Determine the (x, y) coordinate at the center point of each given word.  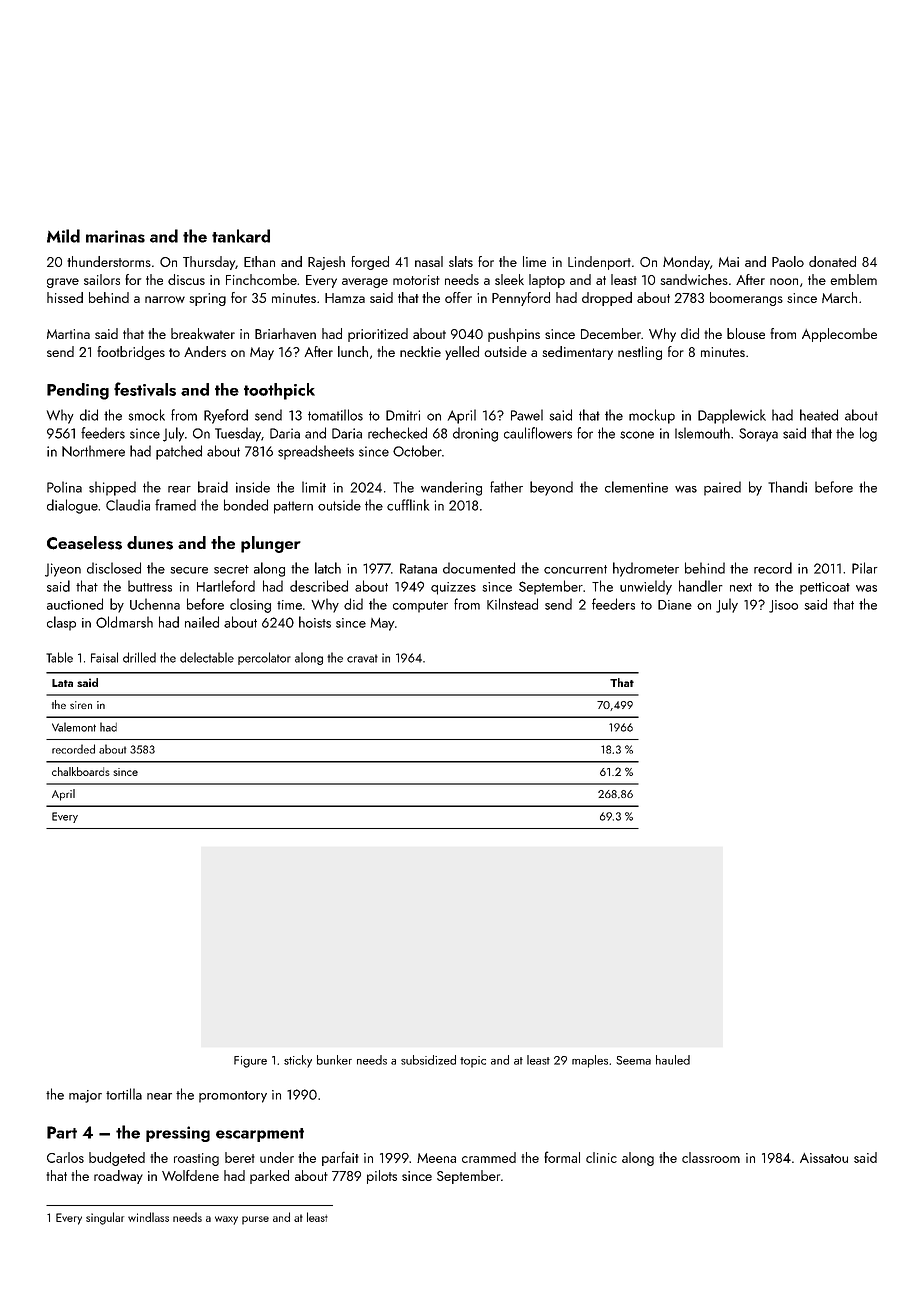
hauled (673, 1060)
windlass (148, 1217)
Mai (729, 262)
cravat (362, 658)
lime (534, 261)
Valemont (74, 727)
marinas (115, 236)
